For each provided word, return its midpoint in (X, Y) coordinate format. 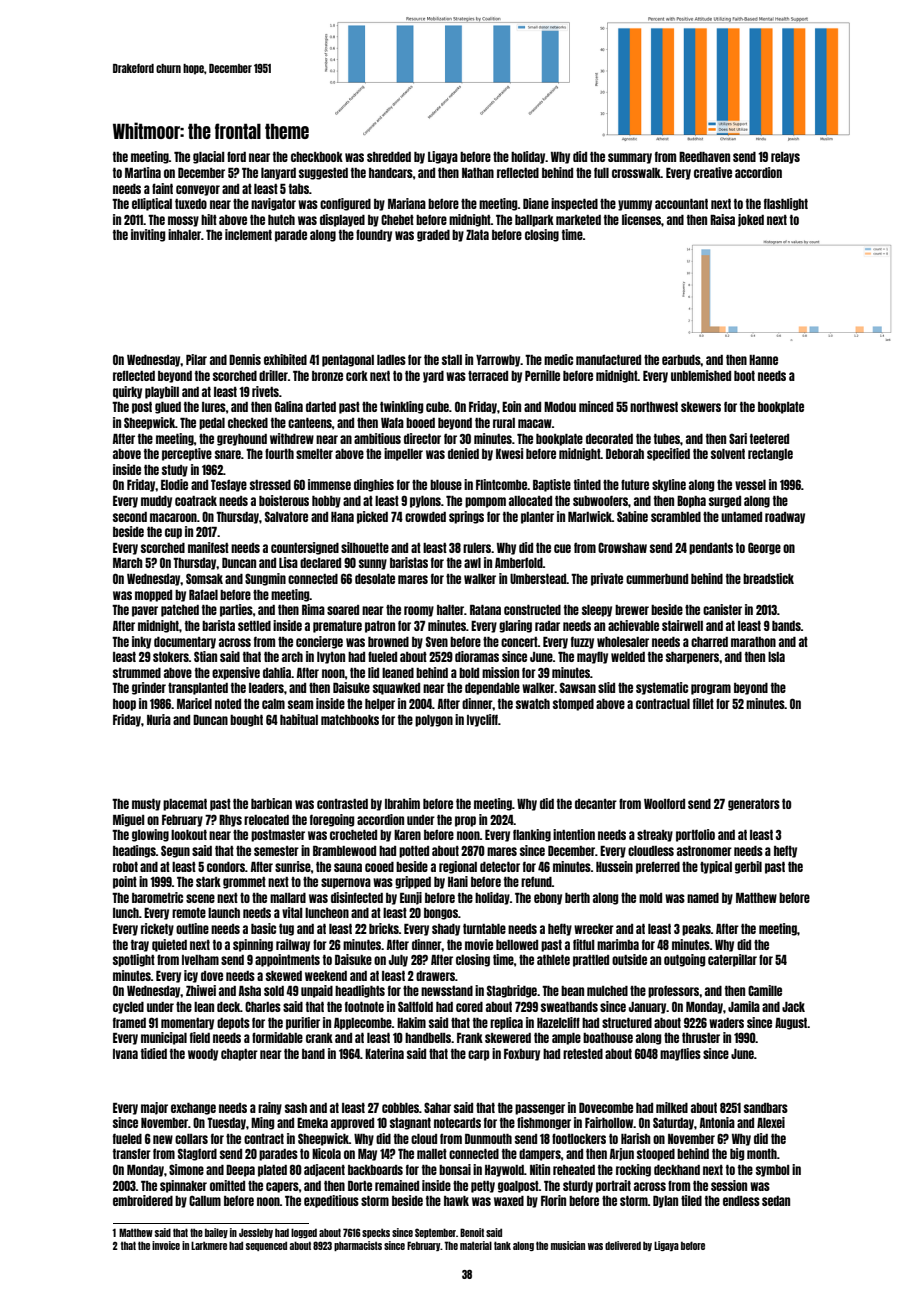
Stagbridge (512, 991)
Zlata (477, 235)
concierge (319, 642)
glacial (209, 157)
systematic (662, 688)
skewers (701, 407)
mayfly (592, 658)
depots (233, 1024)
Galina (289, 406)
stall (452, 360)
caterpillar (732, 960)
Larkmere (209, 1245)
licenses (641, 219)
